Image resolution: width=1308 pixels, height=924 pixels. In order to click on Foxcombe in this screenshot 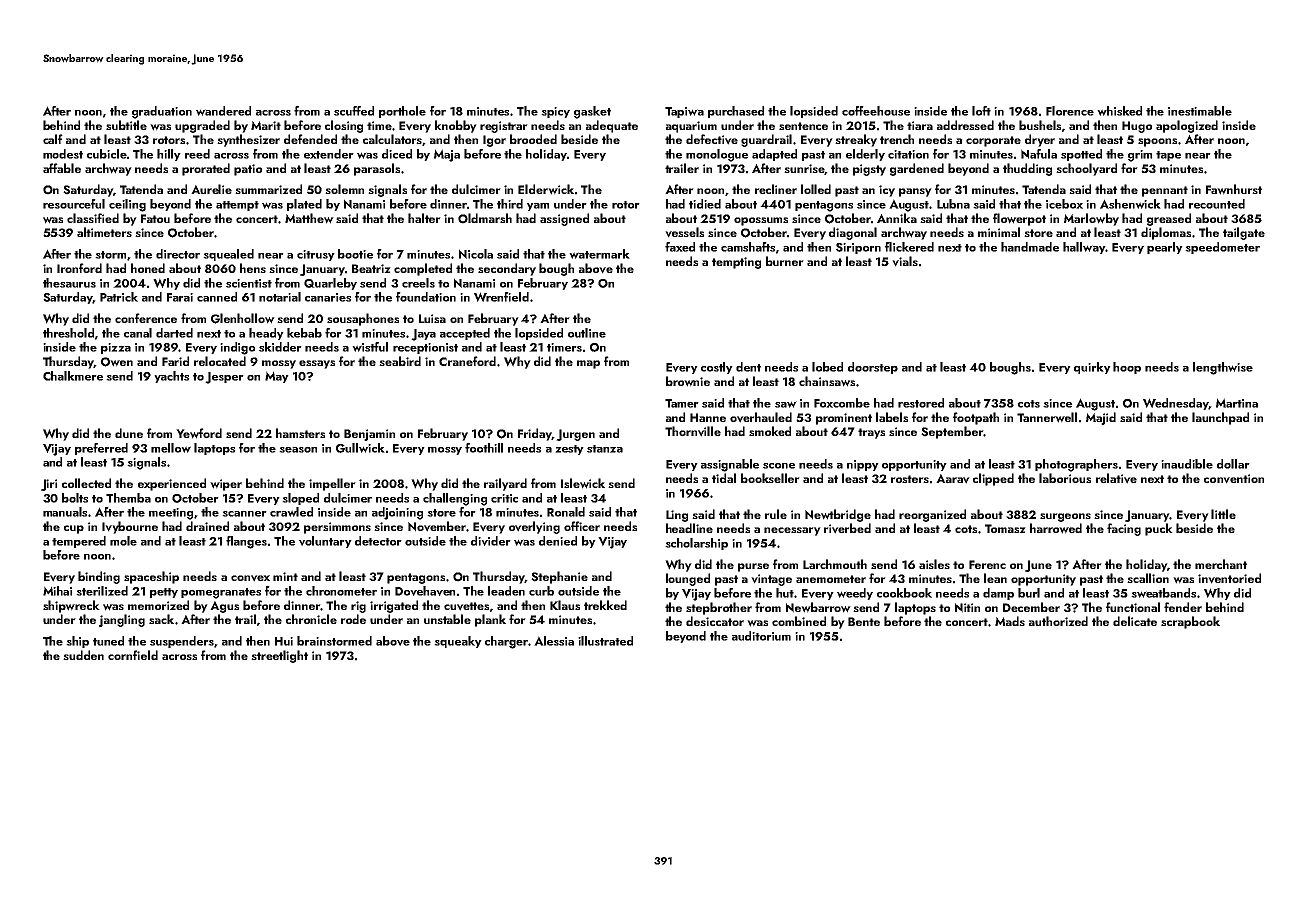, I will do `click(842, 403)`.
